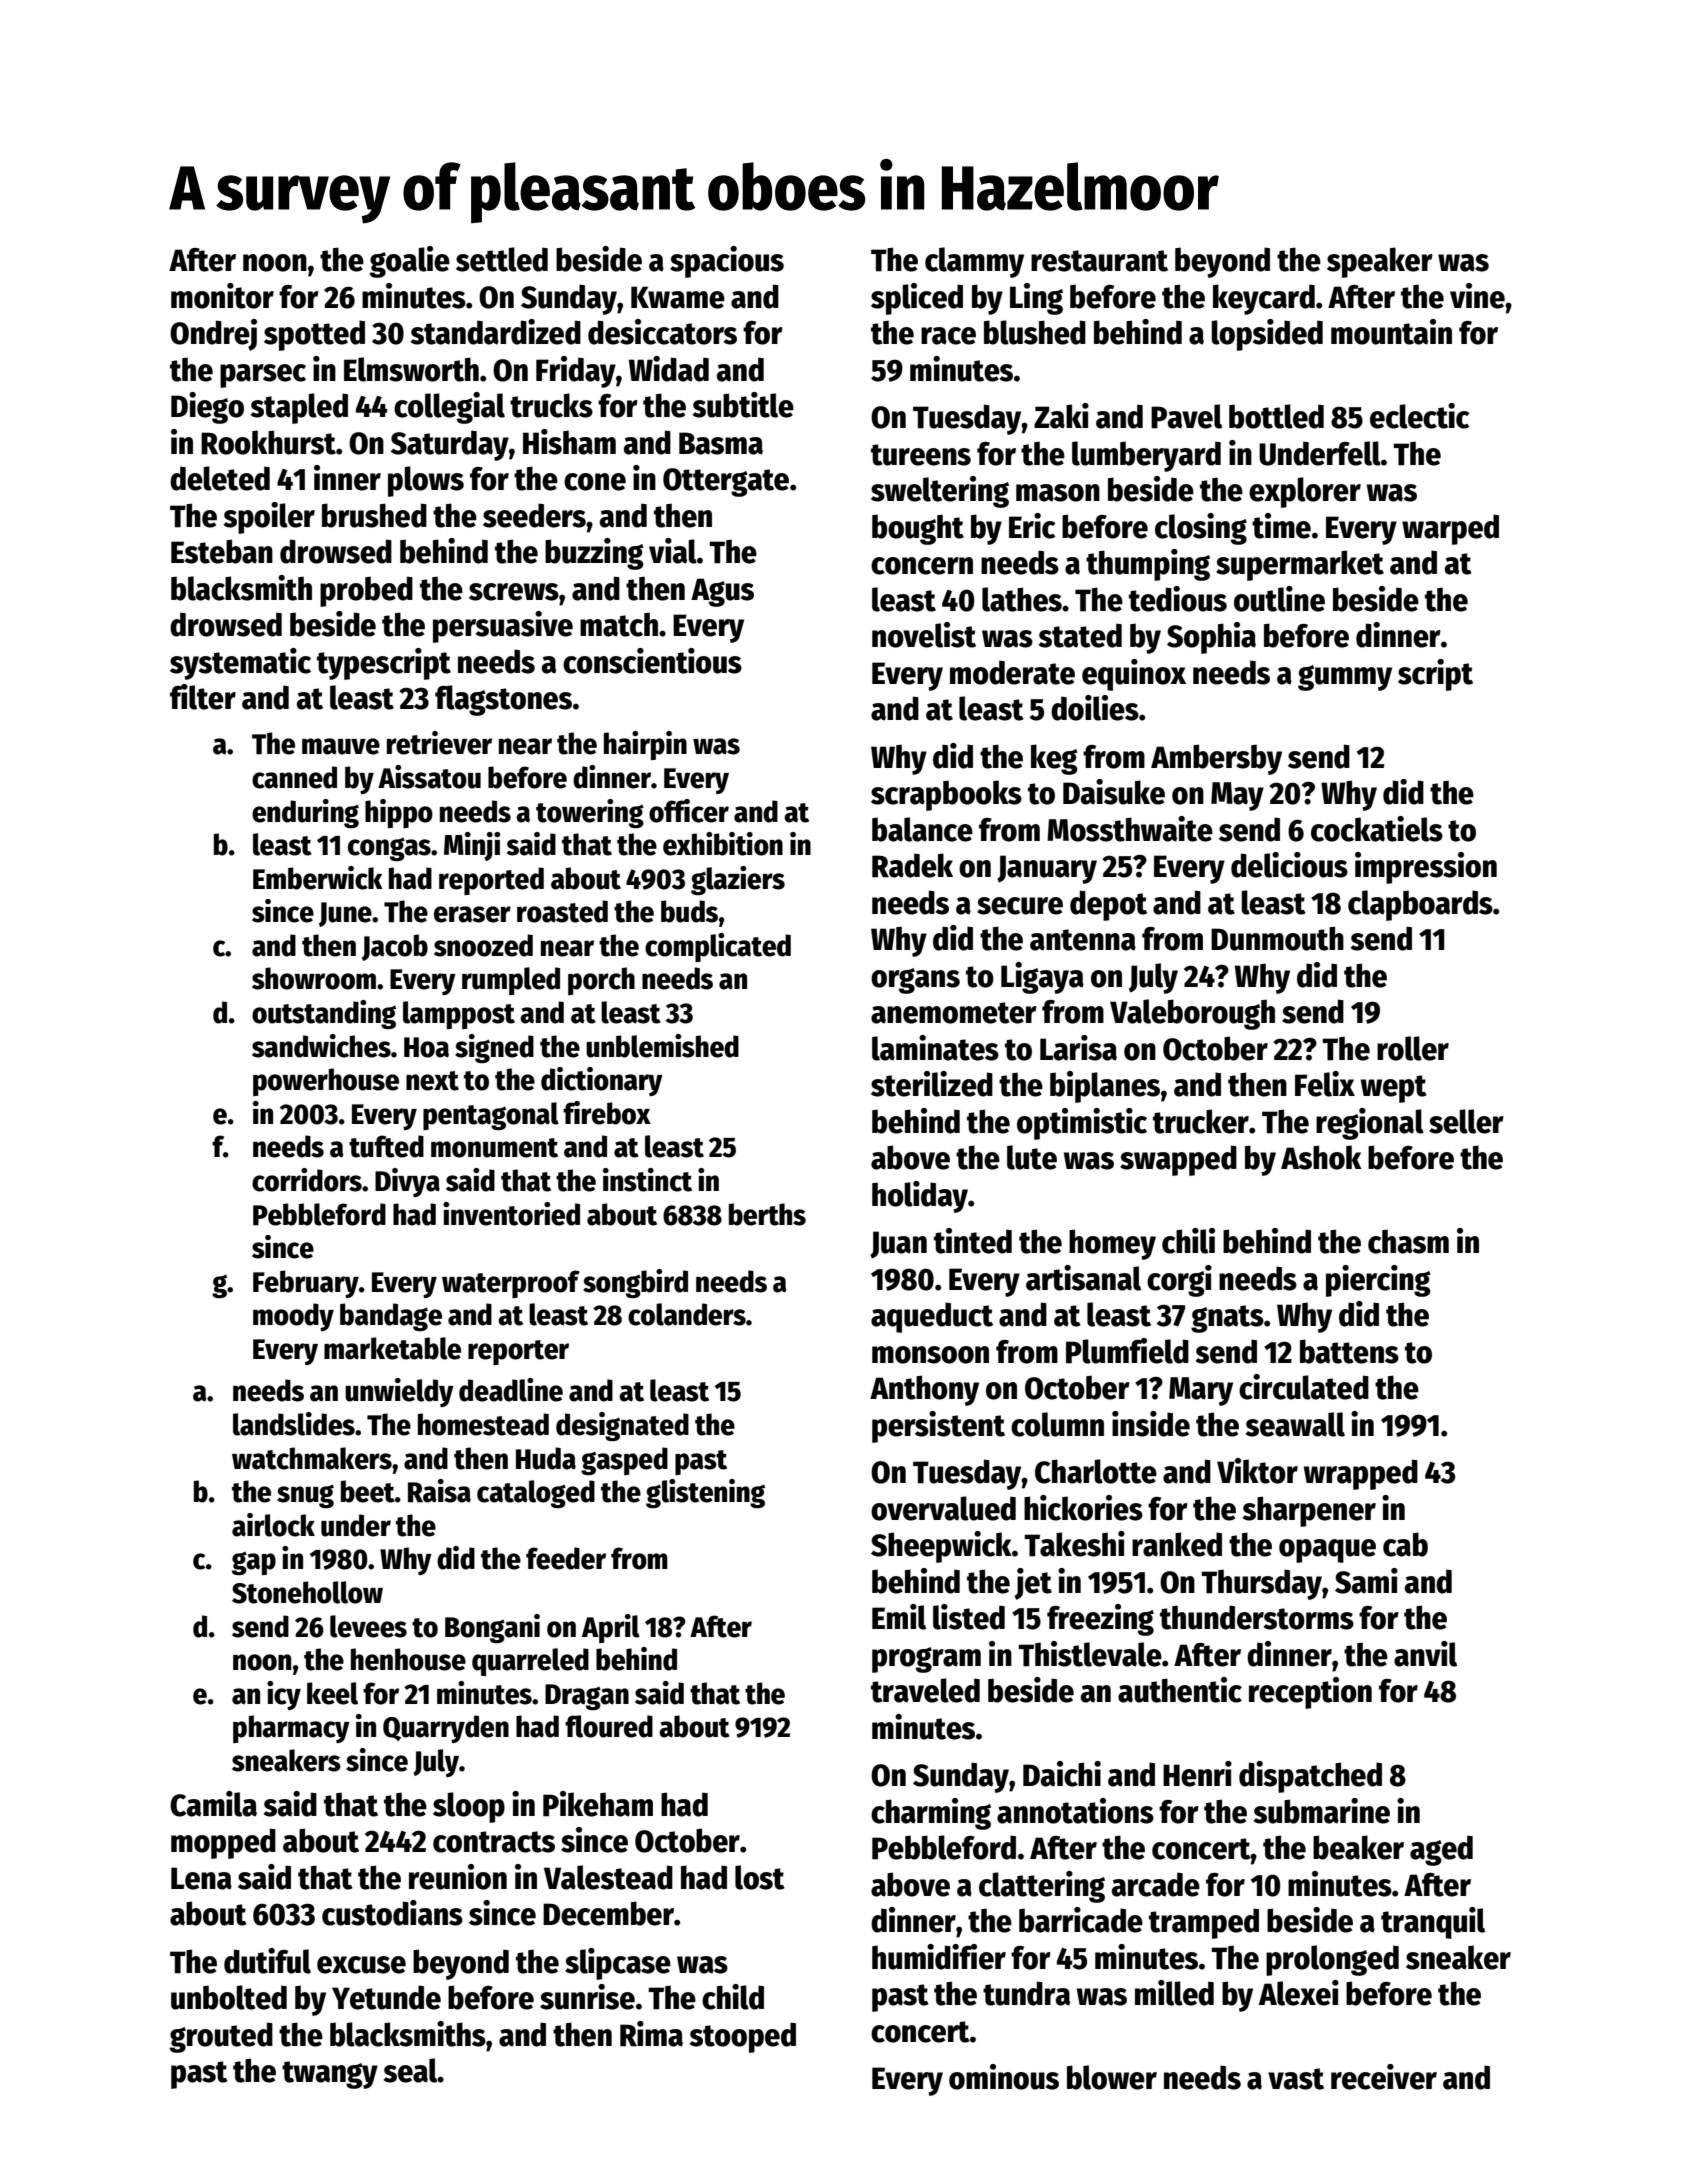 The width and height of the document is (1683, 2178). I want to click on battens, so click(1349, 1351).
